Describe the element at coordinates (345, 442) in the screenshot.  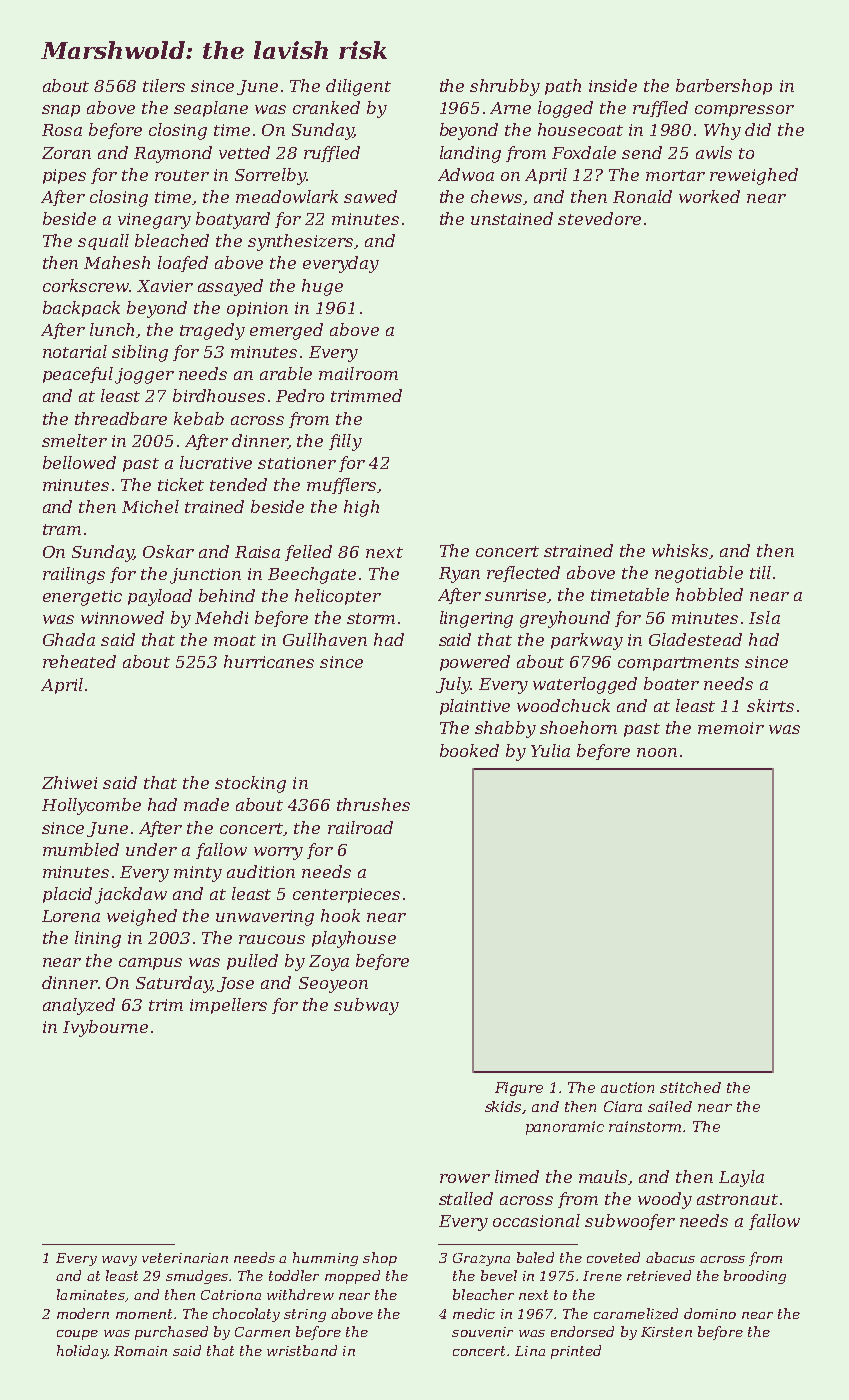
I see `filly` at that location.
